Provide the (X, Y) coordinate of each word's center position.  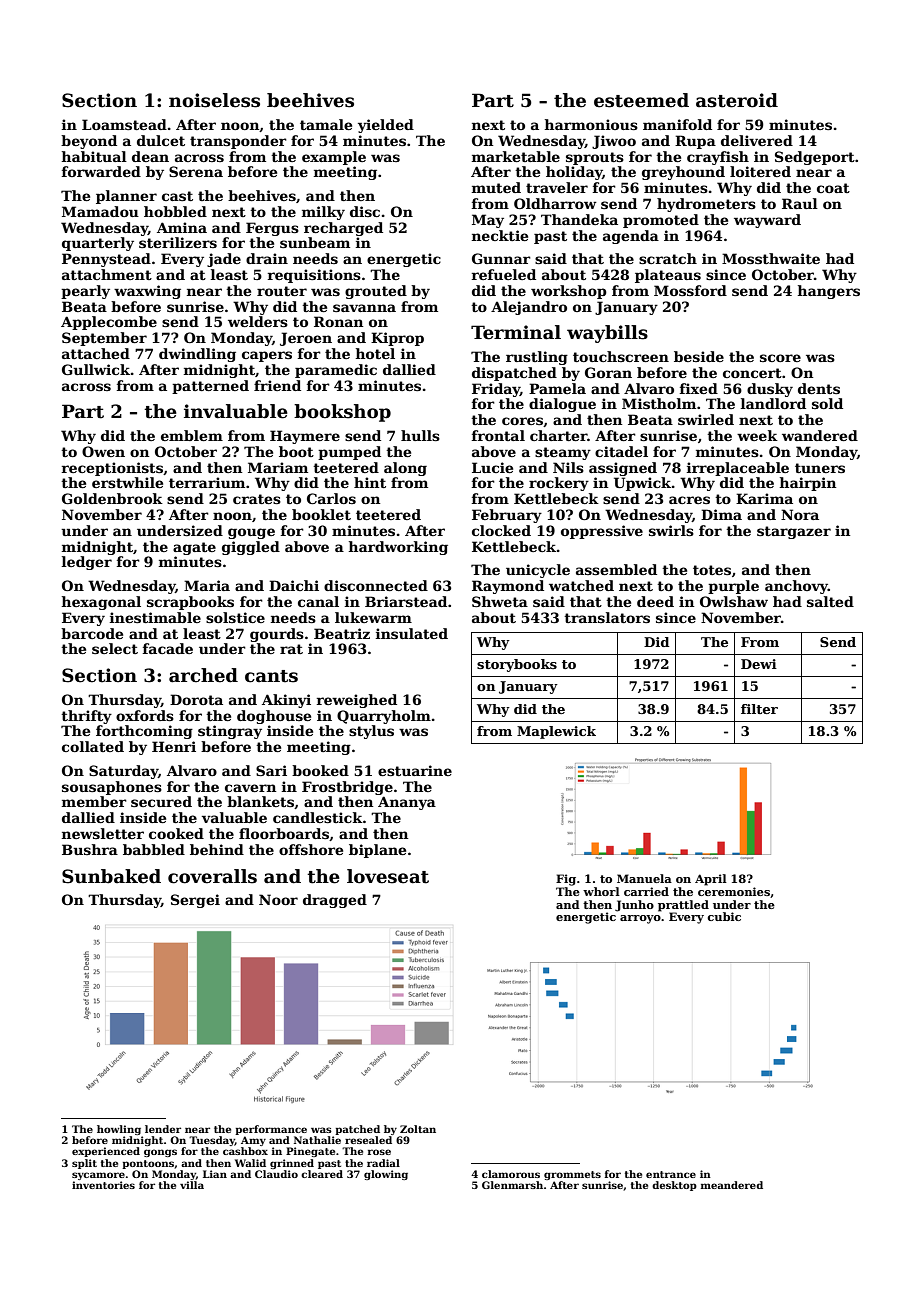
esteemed (641, 100)
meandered (732, 1185)
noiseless (214, 100)
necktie (500, 235)
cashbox (245, 1151)
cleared (322, 1174)
